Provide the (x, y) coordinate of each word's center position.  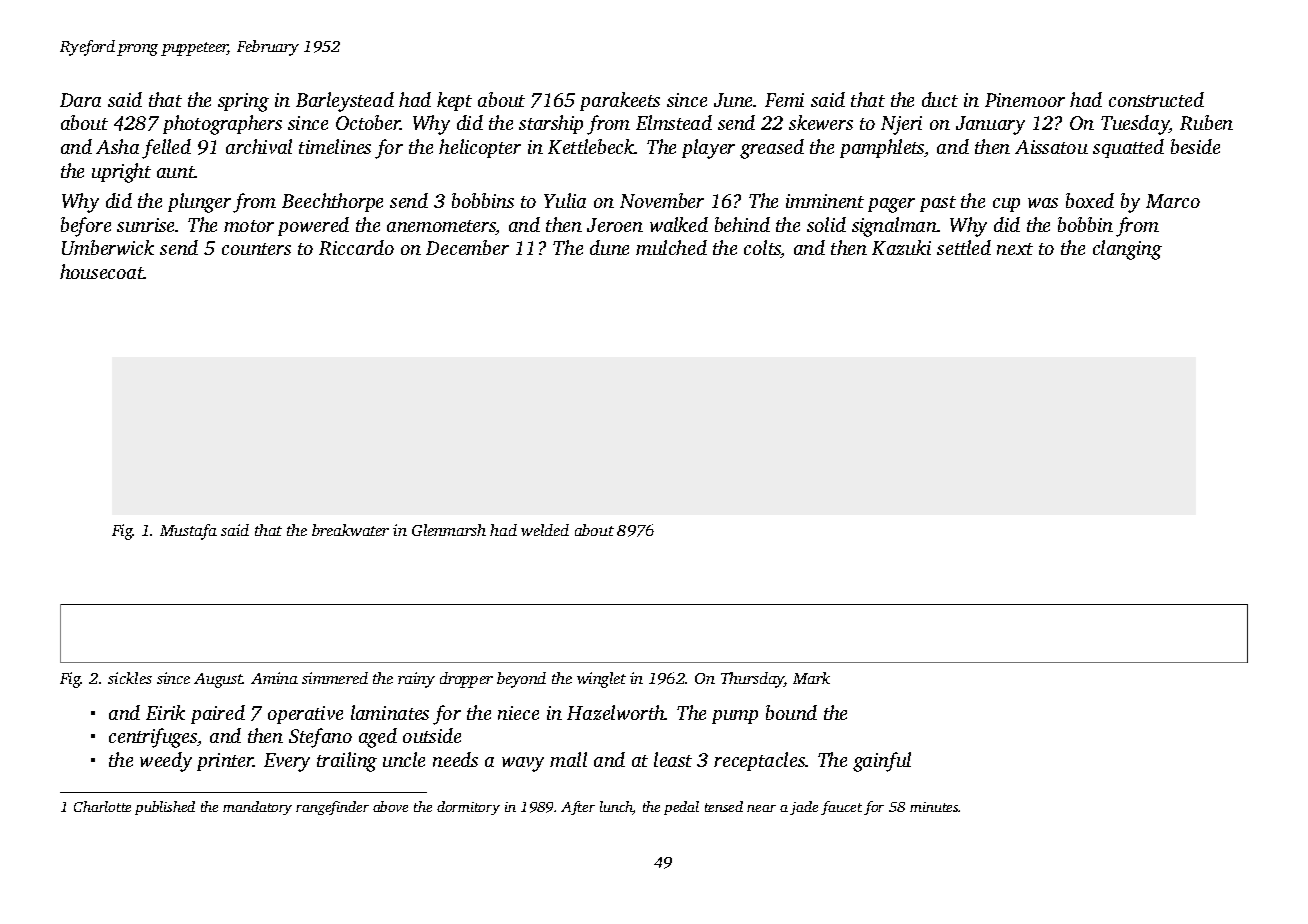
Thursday (752, 680)
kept (454, 101)
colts (762, 249)
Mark (811, 678)
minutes (934, 807)
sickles (130, 678)
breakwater (350, 530)
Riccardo (356, 247)
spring (243, 102)
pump (735, 717)
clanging (1127, 250)
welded (545, 530)
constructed (1156, 99)
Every (287, 762)
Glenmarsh (449, 530)
